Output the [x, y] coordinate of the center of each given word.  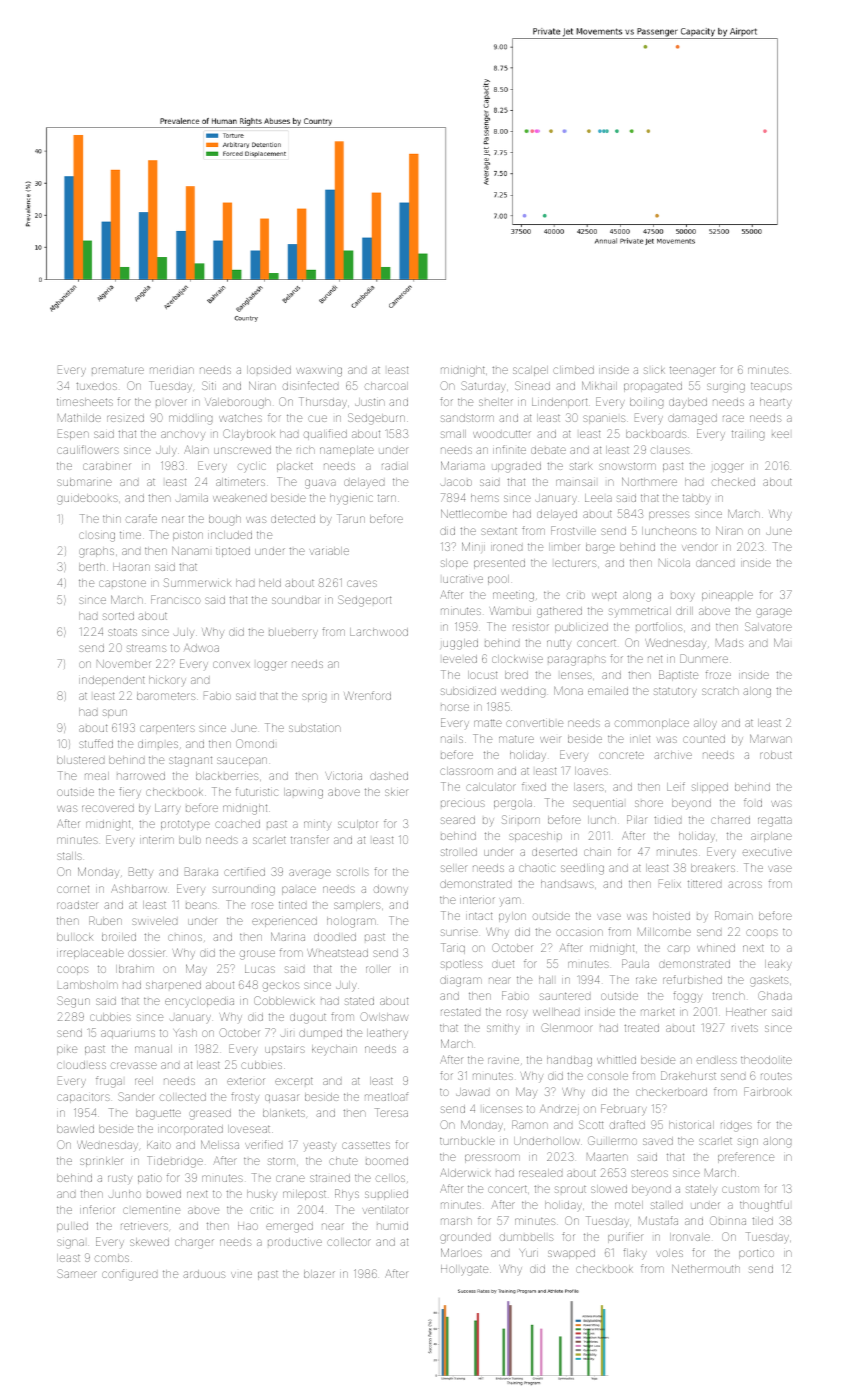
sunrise [459, 932]
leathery [387, 1033]
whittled [616, 1060]
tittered [704, 884]
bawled [75, 1129]
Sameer [77, 1273]
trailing [748, 435]
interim [157, 840]
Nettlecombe [474, 513]
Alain [196, 449]
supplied [386, 1195]
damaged [692, 419]
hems [485, 498]
